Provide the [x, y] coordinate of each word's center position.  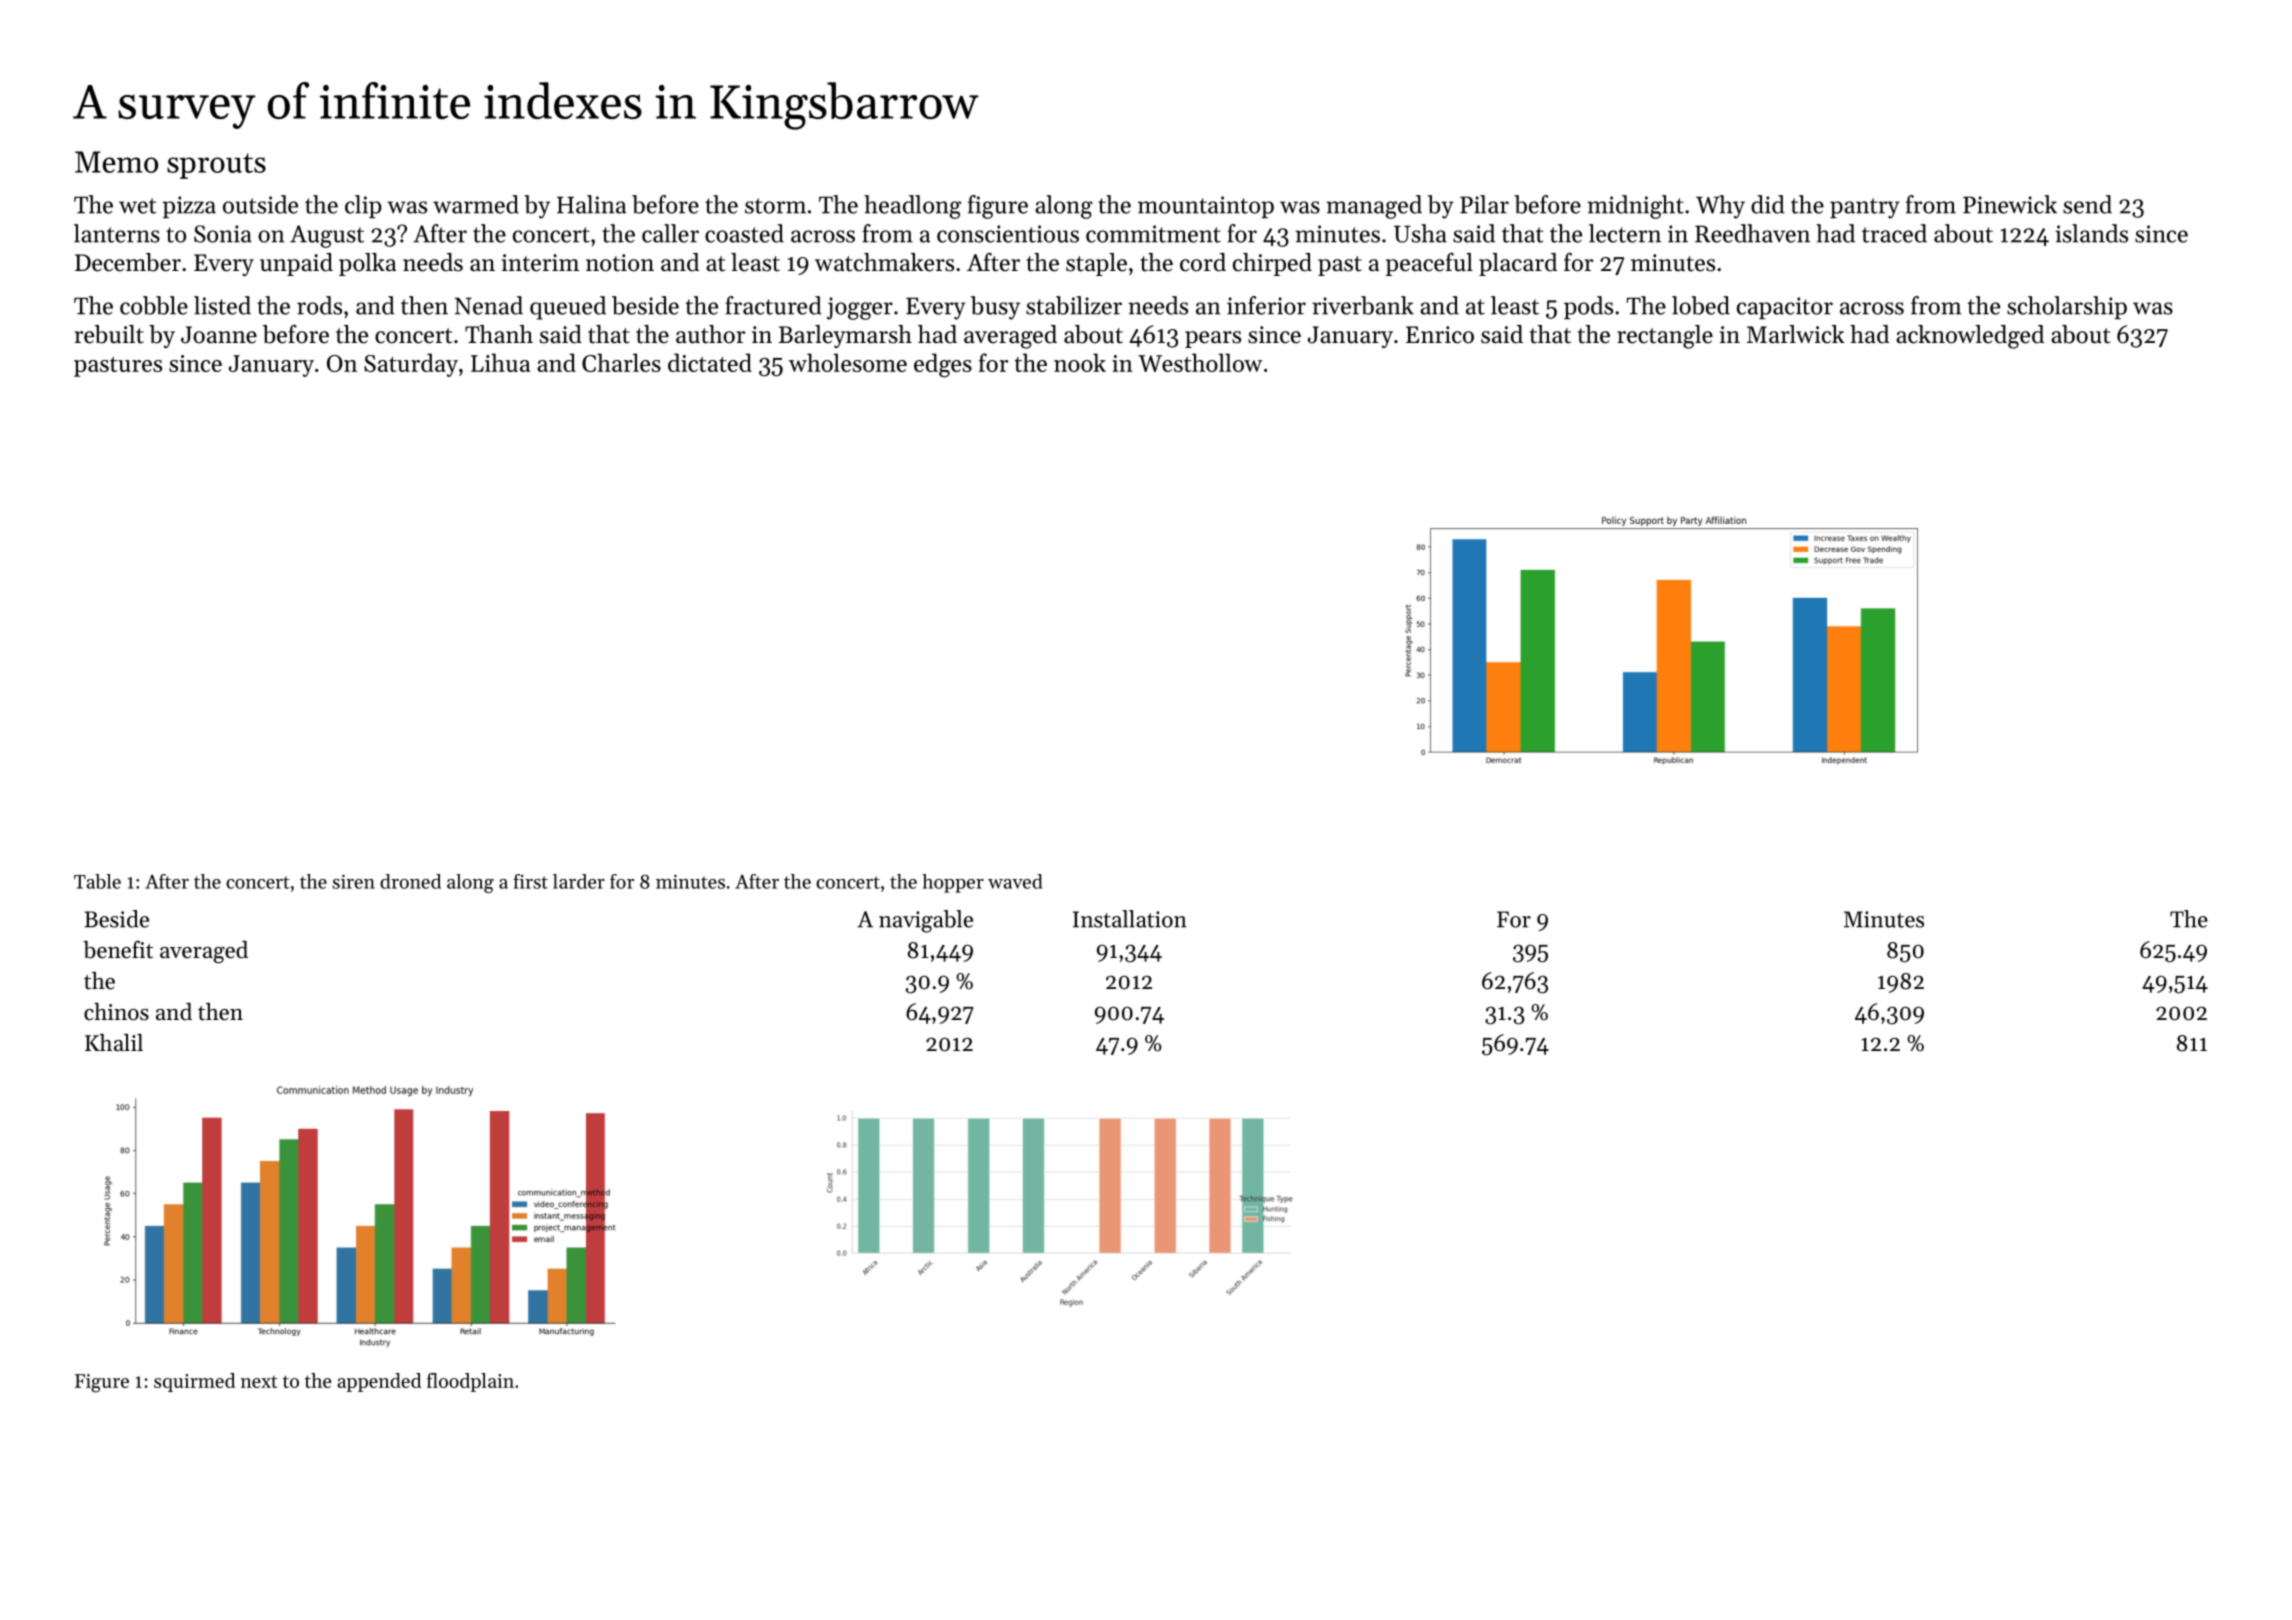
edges [943, 365]
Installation [1130, 919]
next [259, 1382]
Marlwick [1796, 334]
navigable [926, 921]
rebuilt [109, 334]
